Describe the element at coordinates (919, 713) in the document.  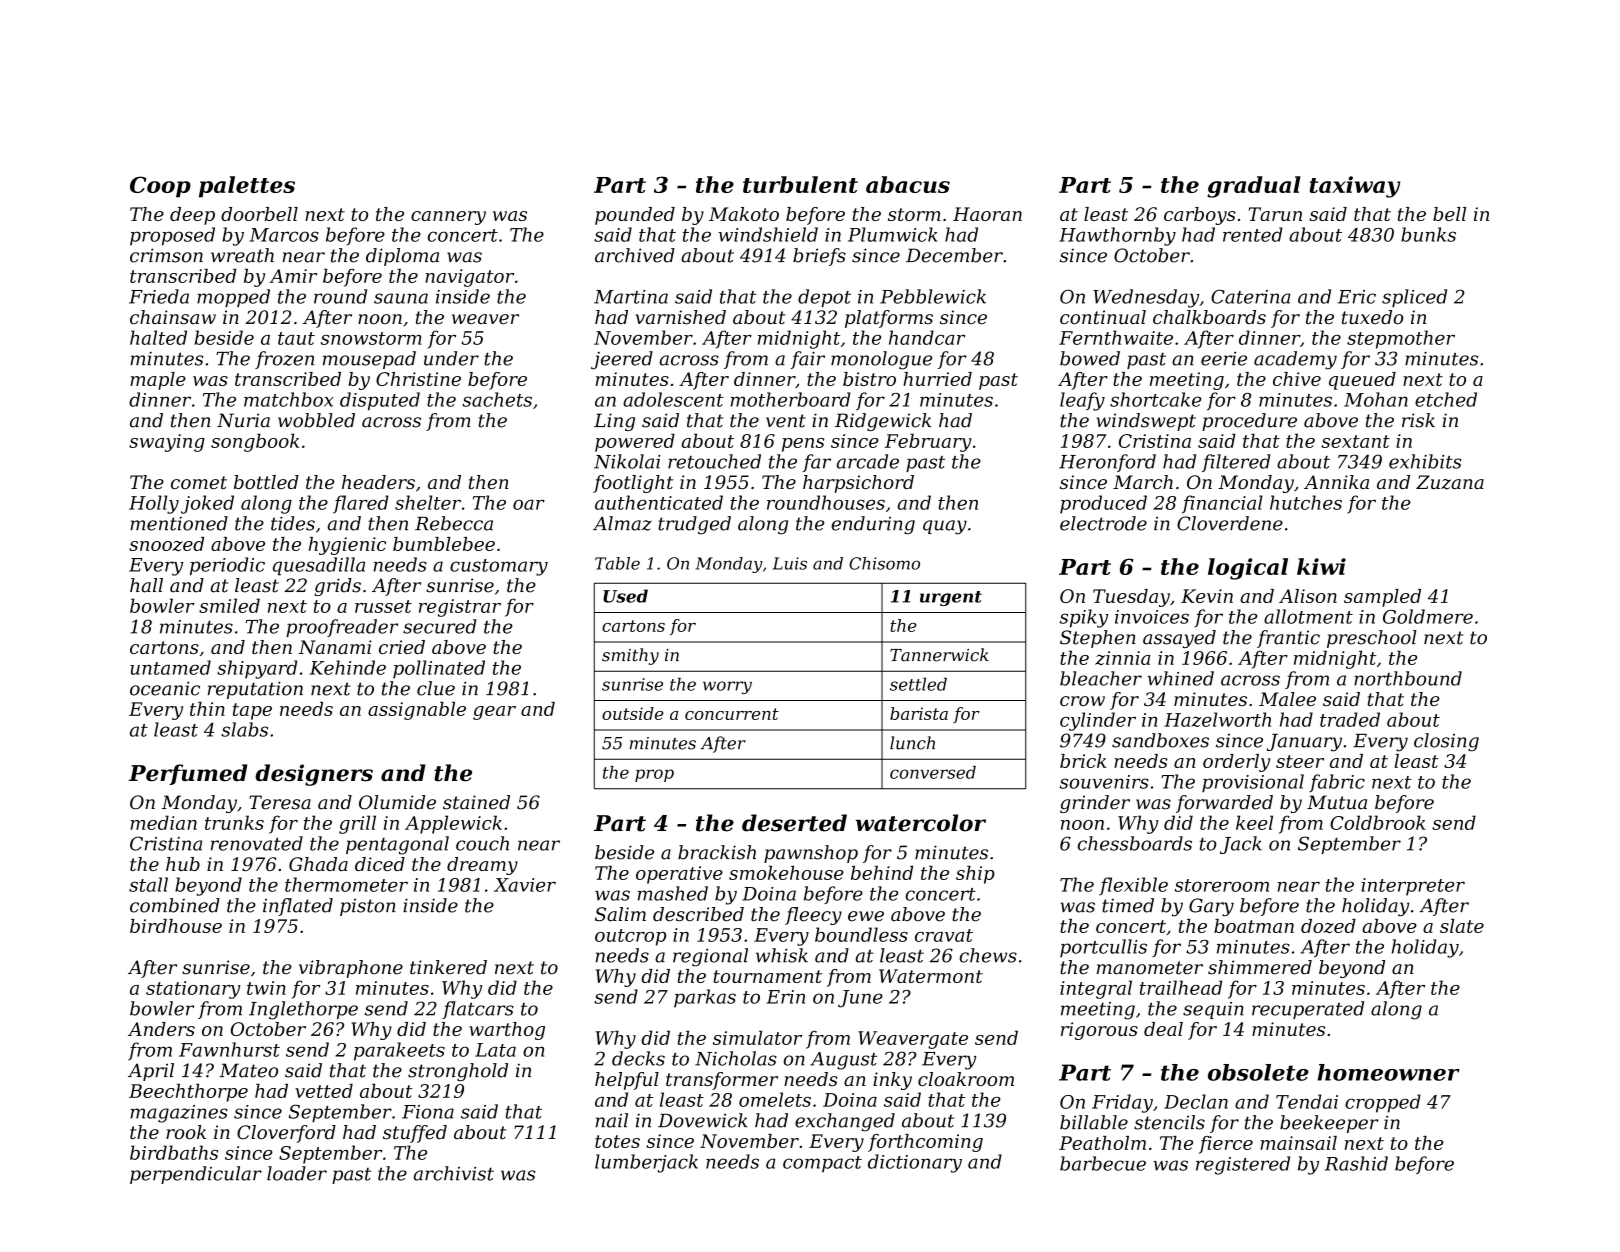
I see `barista` at that location.
